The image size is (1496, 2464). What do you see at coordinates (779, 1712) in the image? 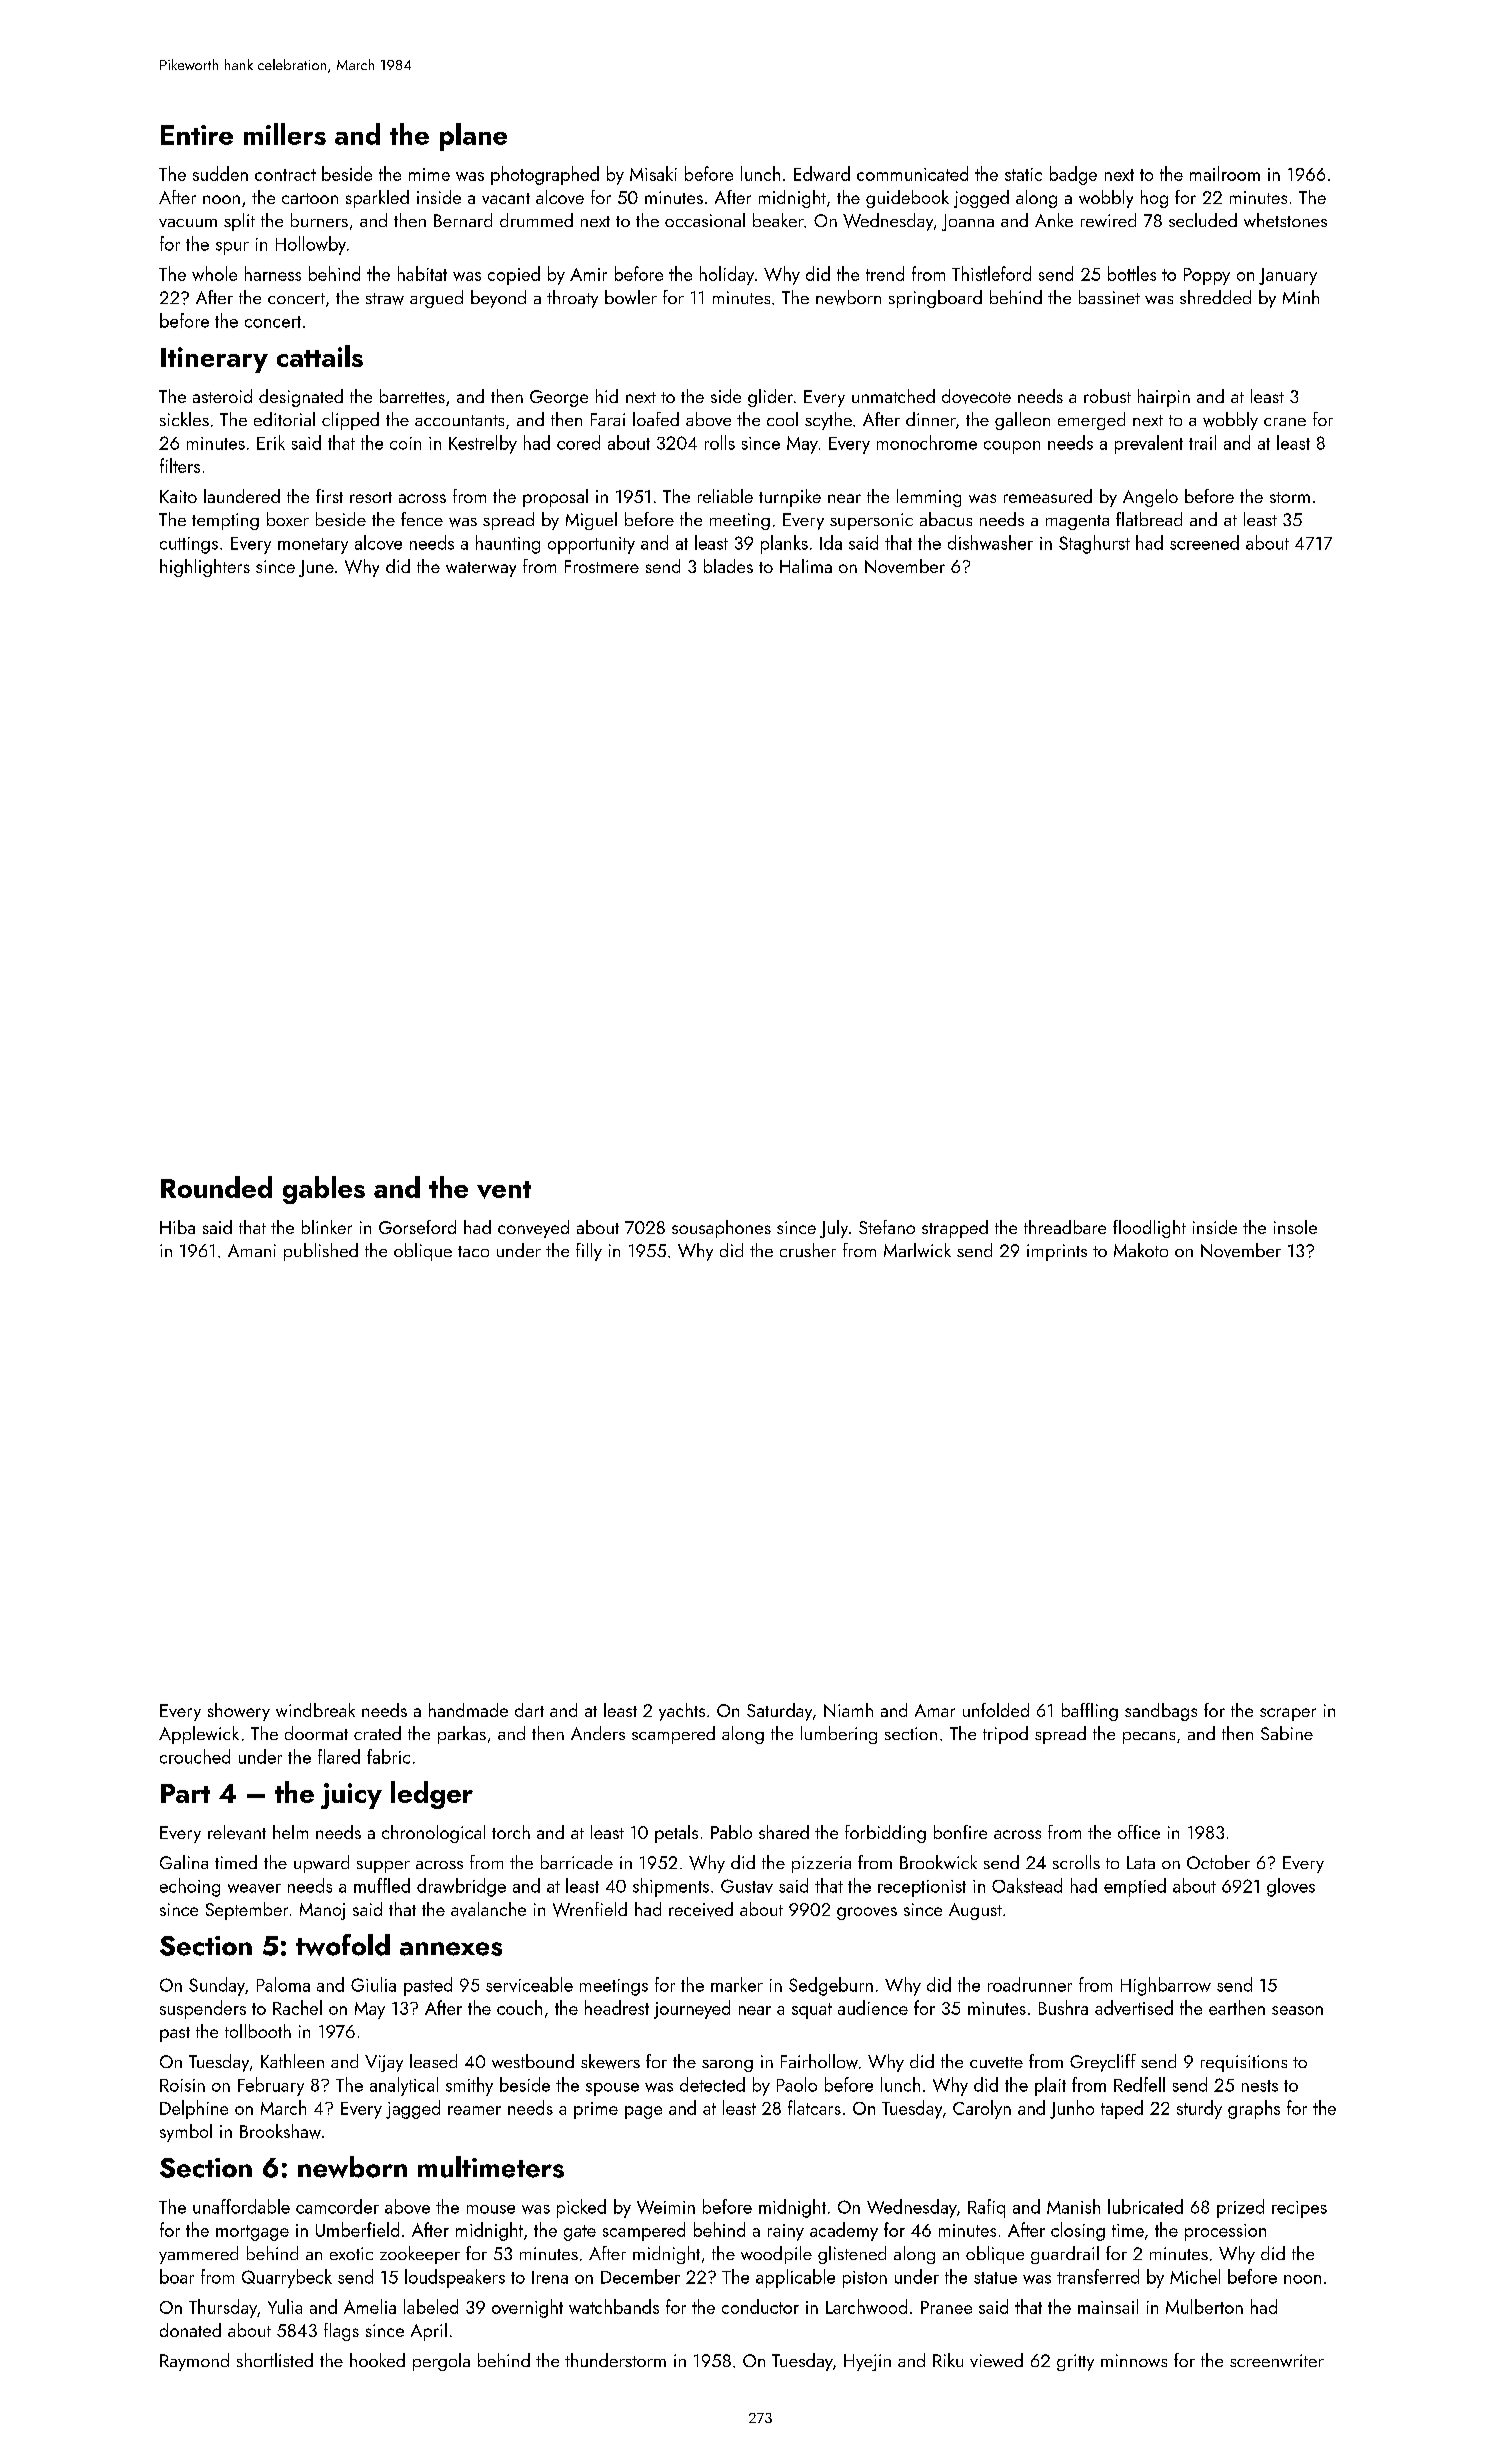
I see `Saturday` at bounding box center [779, 1712].
